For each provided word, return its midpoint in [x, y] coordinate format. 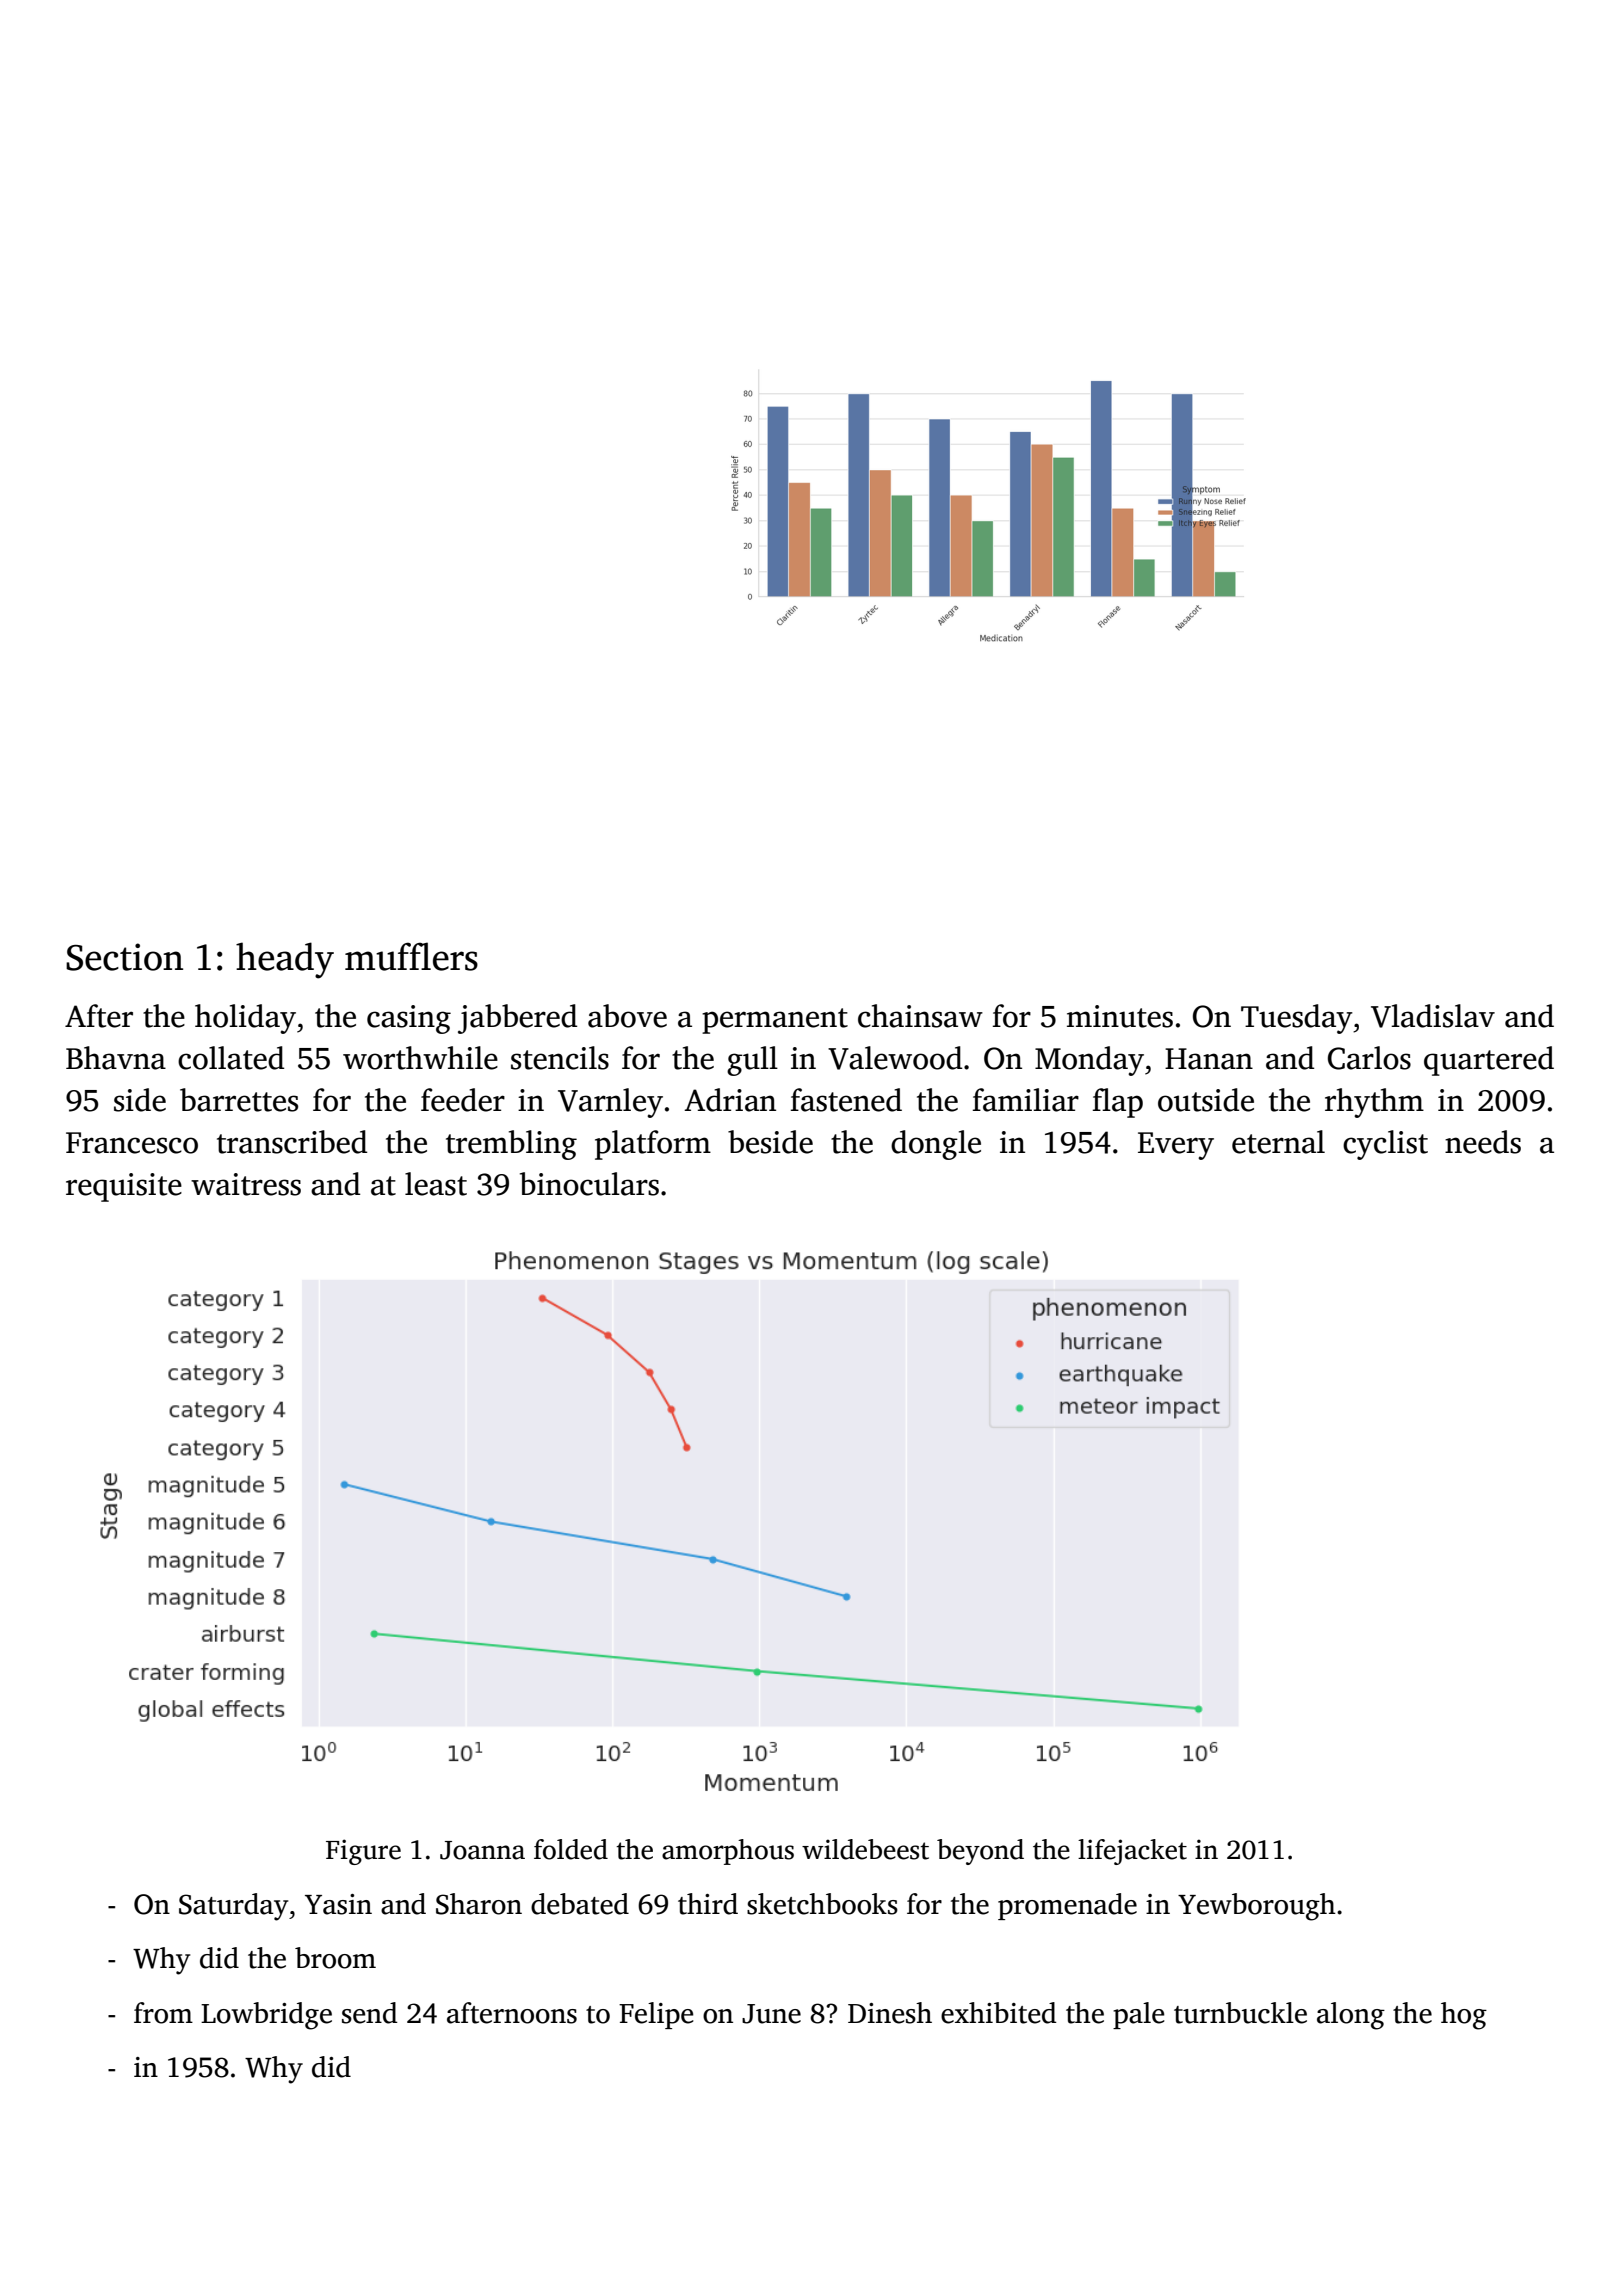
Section [124, 957]
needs [1483, 1142]
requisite [124, 1187]
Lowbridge [266, 2016]
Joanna [482, 1850]
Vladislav [1433, 1016]
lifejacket [1132, 1852]
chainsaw [920, 1016]
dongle [936, 1145]
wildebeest [865, 1849]
